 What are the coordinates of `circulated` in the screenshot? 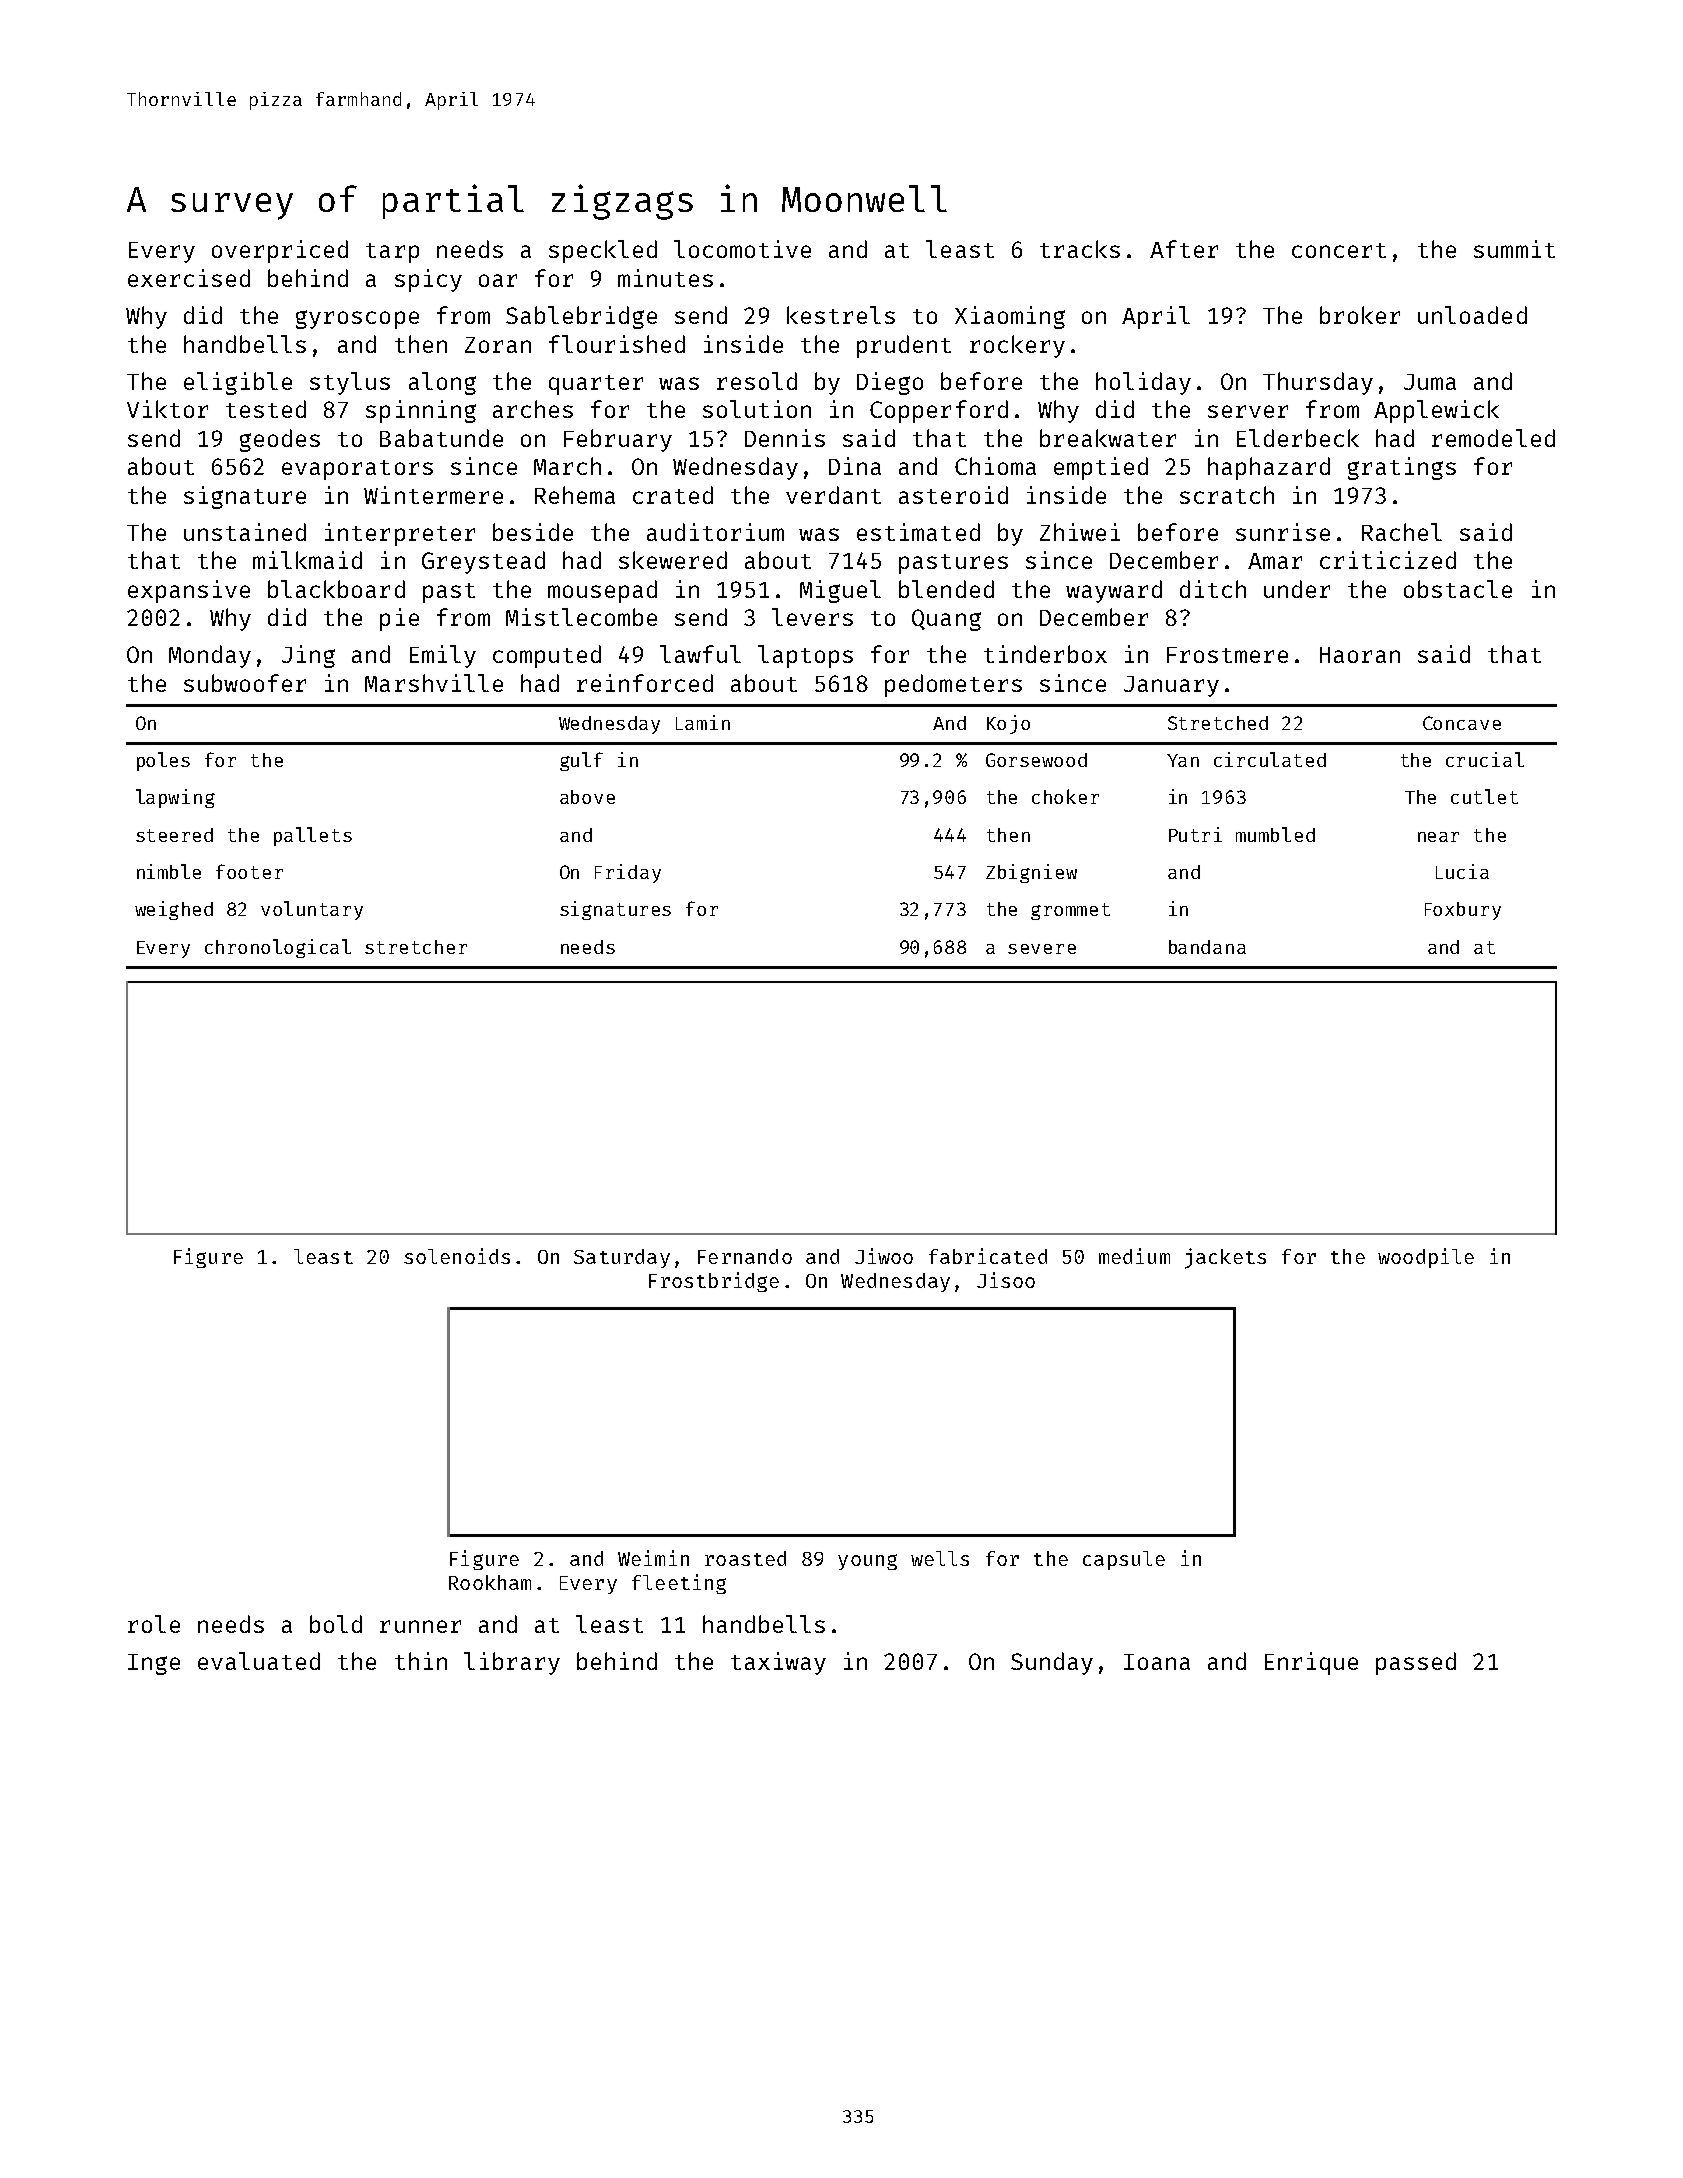 It's located at (1270, 759).
